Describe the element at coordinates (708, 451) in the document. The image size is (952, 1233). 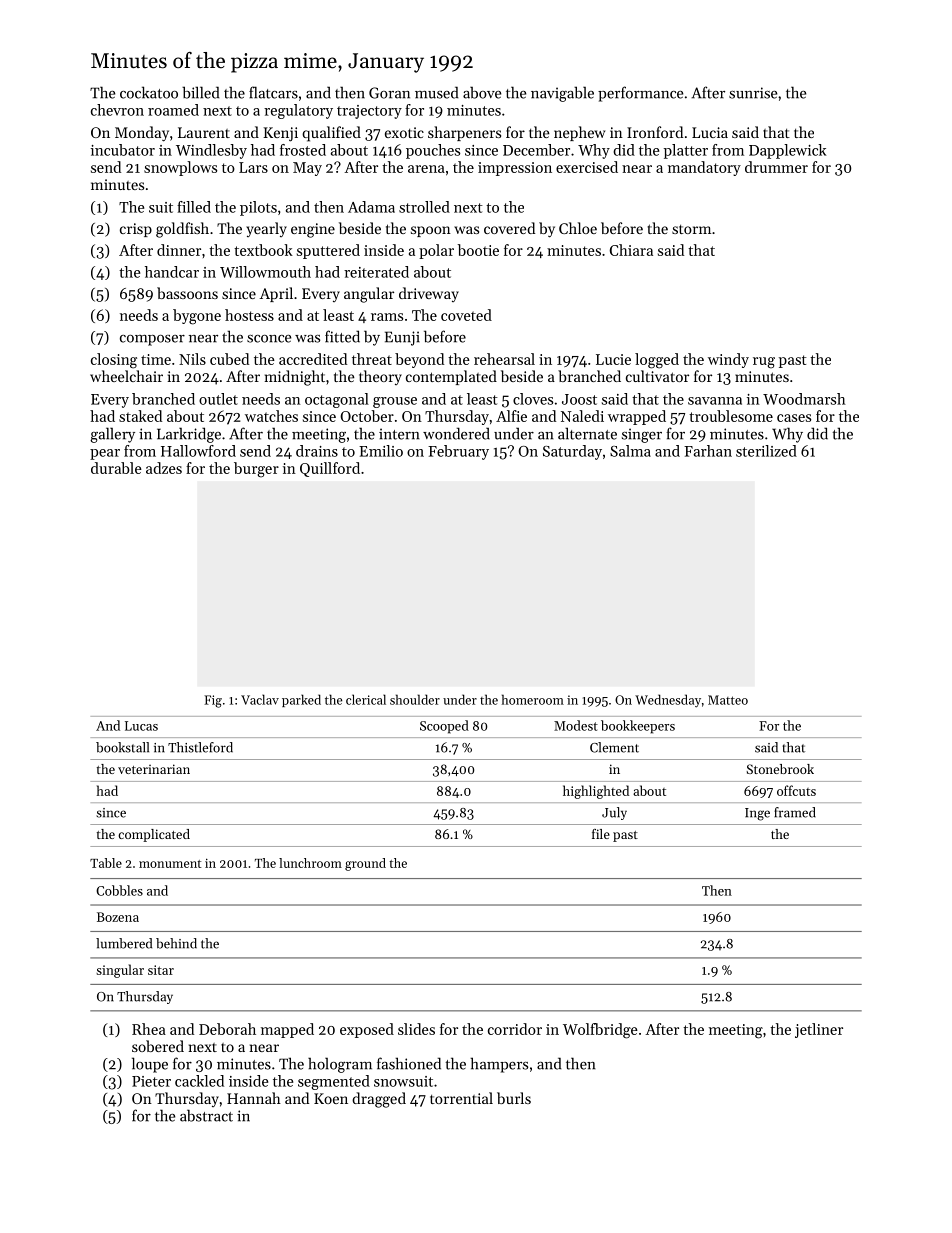
I see `Farhan` at that location.
